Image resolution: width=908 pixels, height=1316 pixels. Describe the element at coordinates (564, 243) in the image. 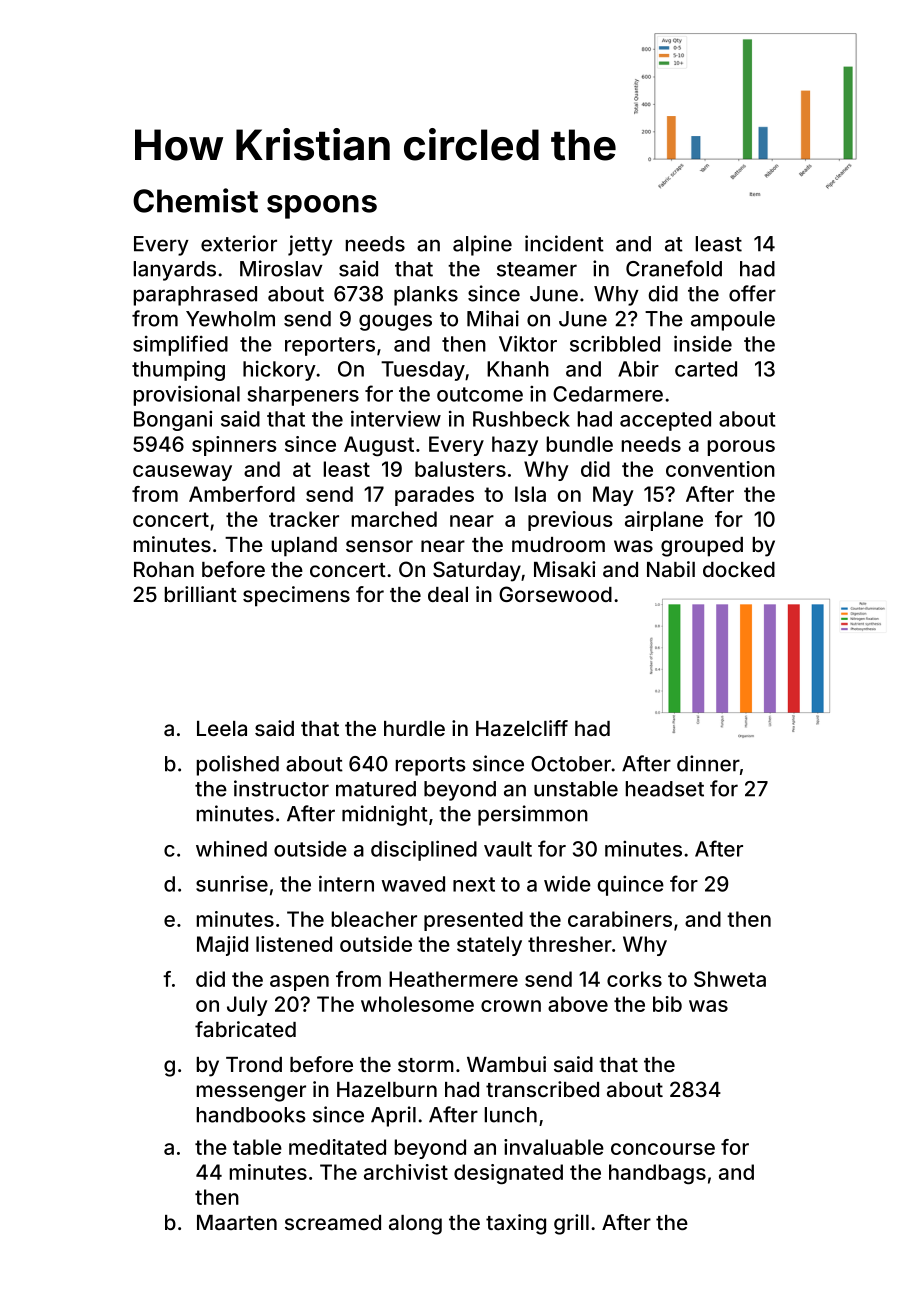

I see `incident` at that location.
